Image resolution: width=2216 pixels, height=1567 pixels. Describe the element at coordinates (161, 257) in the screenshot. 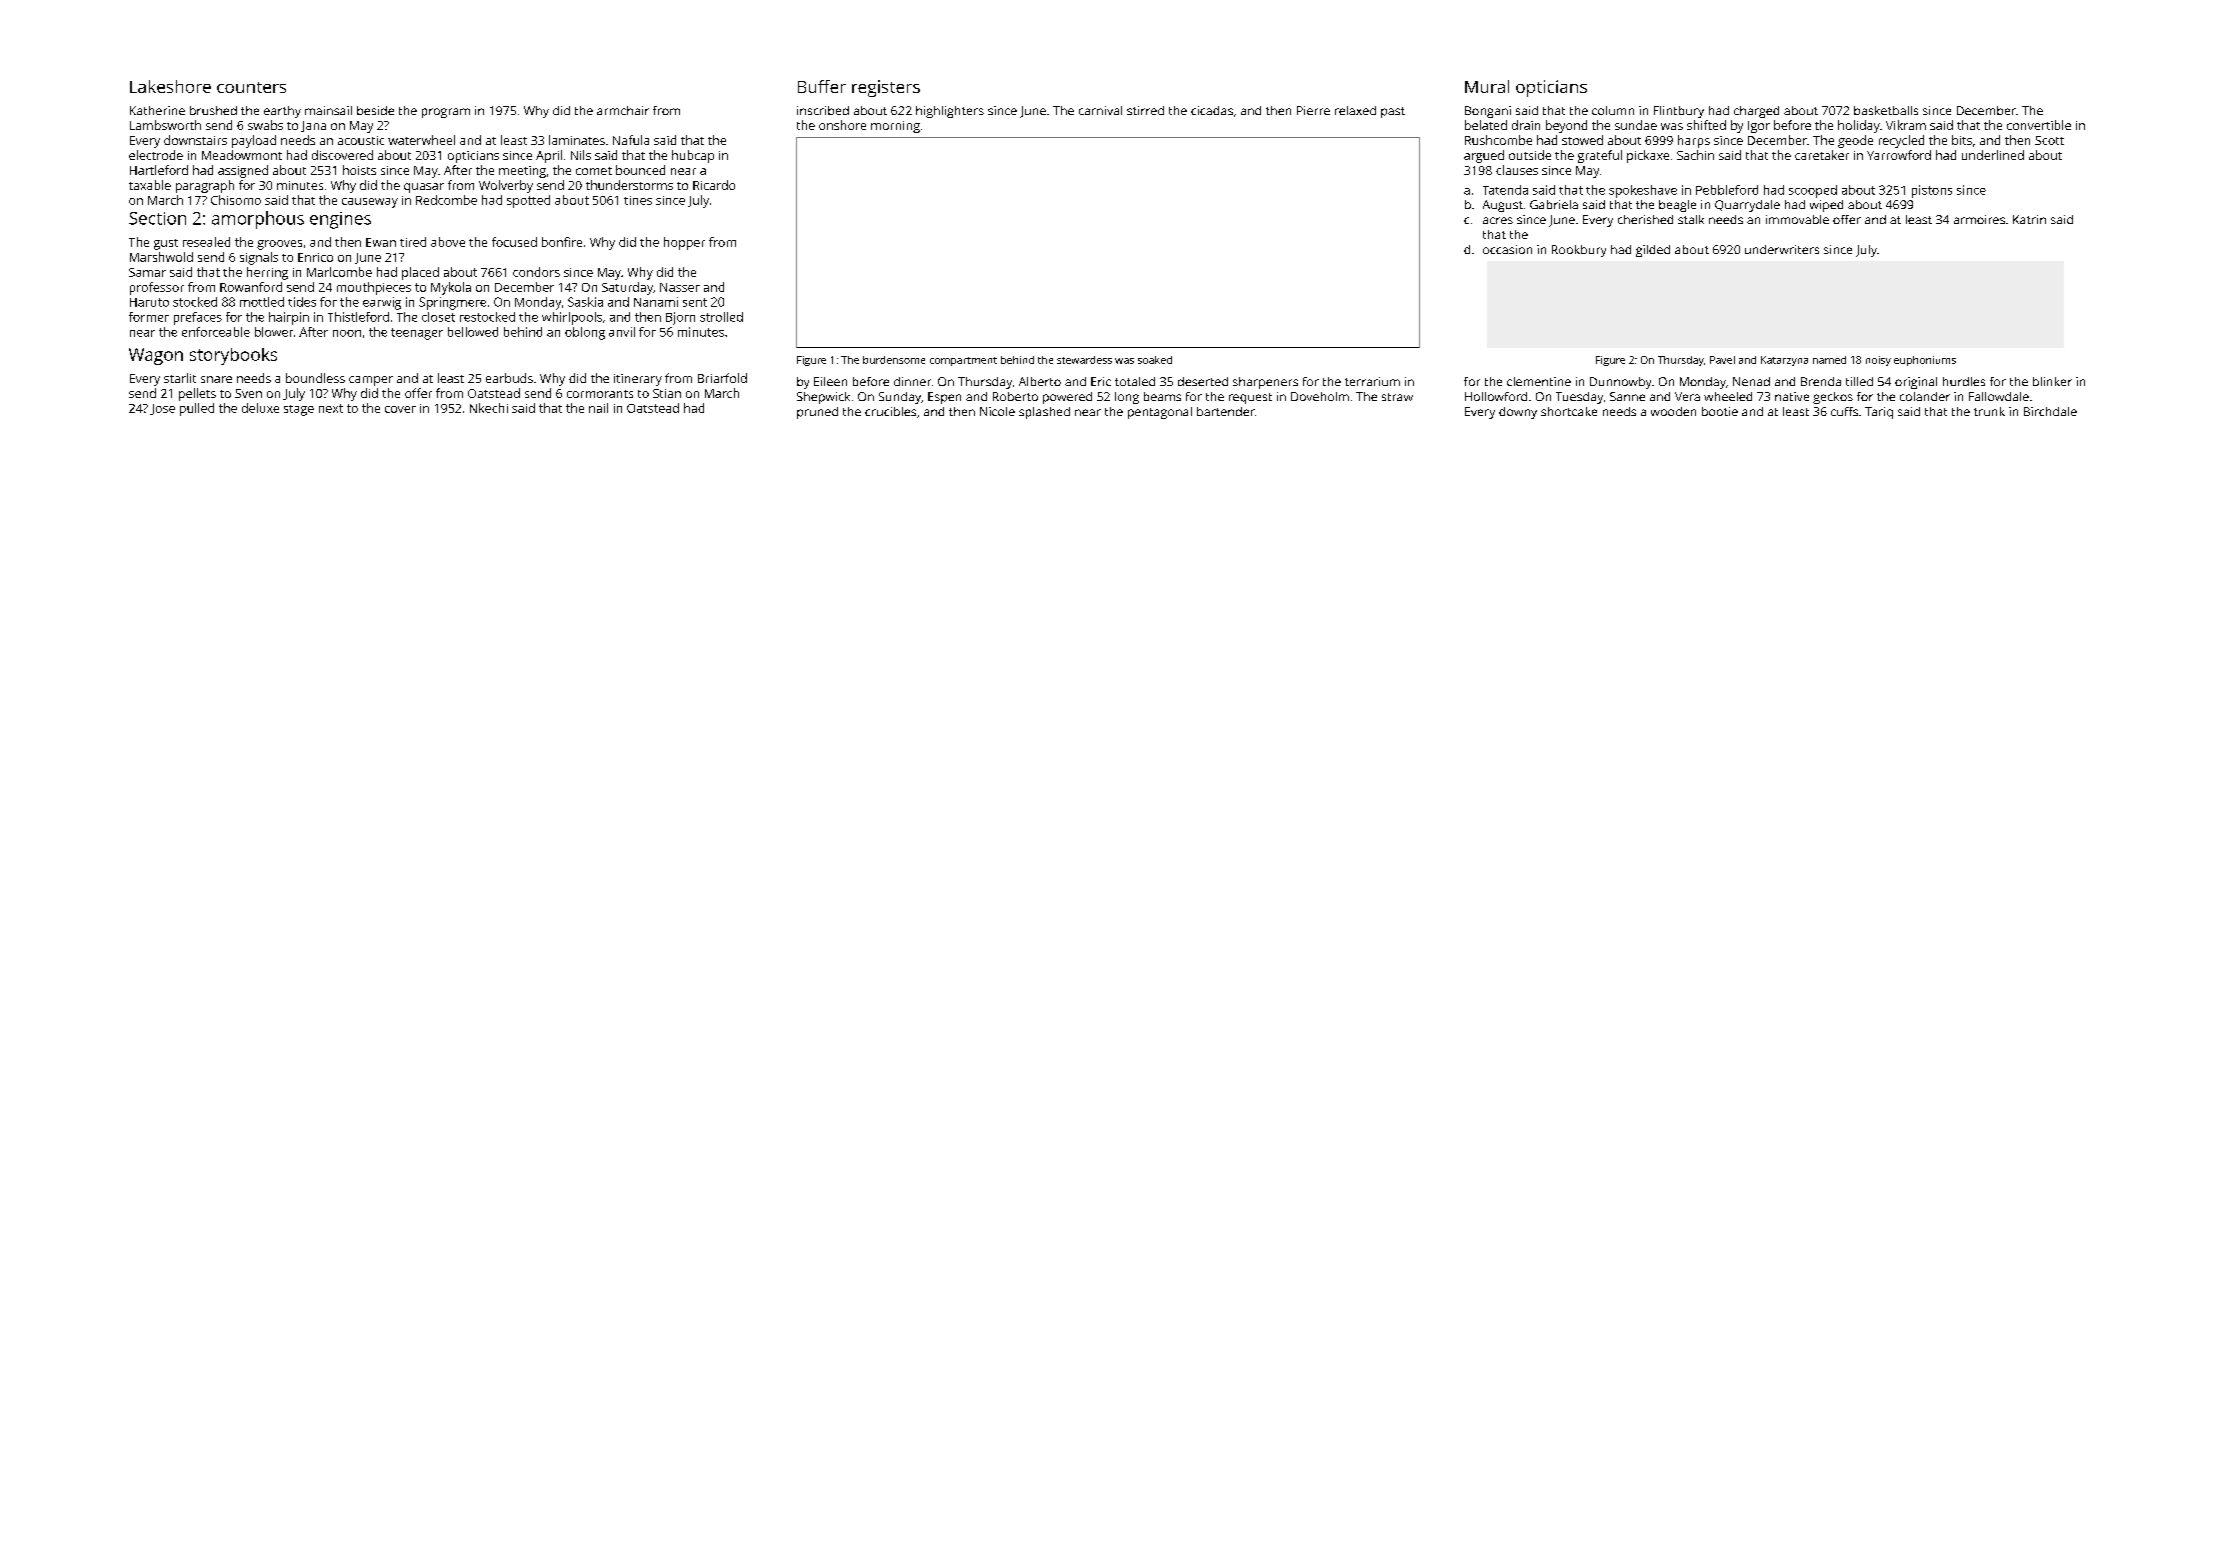

I see `Marshwold` at that location.
